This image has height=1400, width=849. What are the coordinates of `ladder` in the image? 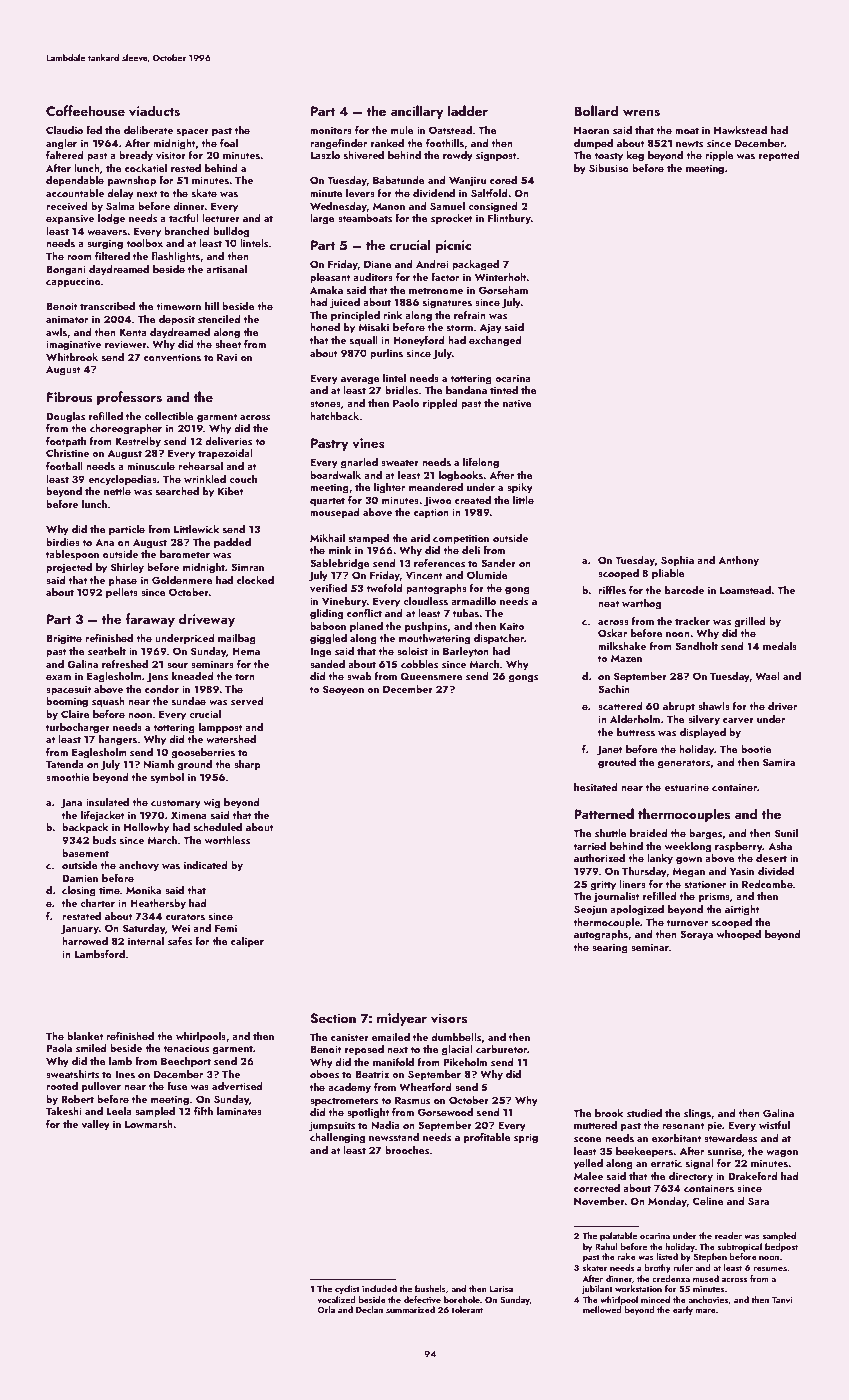 It's located at (468, 110).
